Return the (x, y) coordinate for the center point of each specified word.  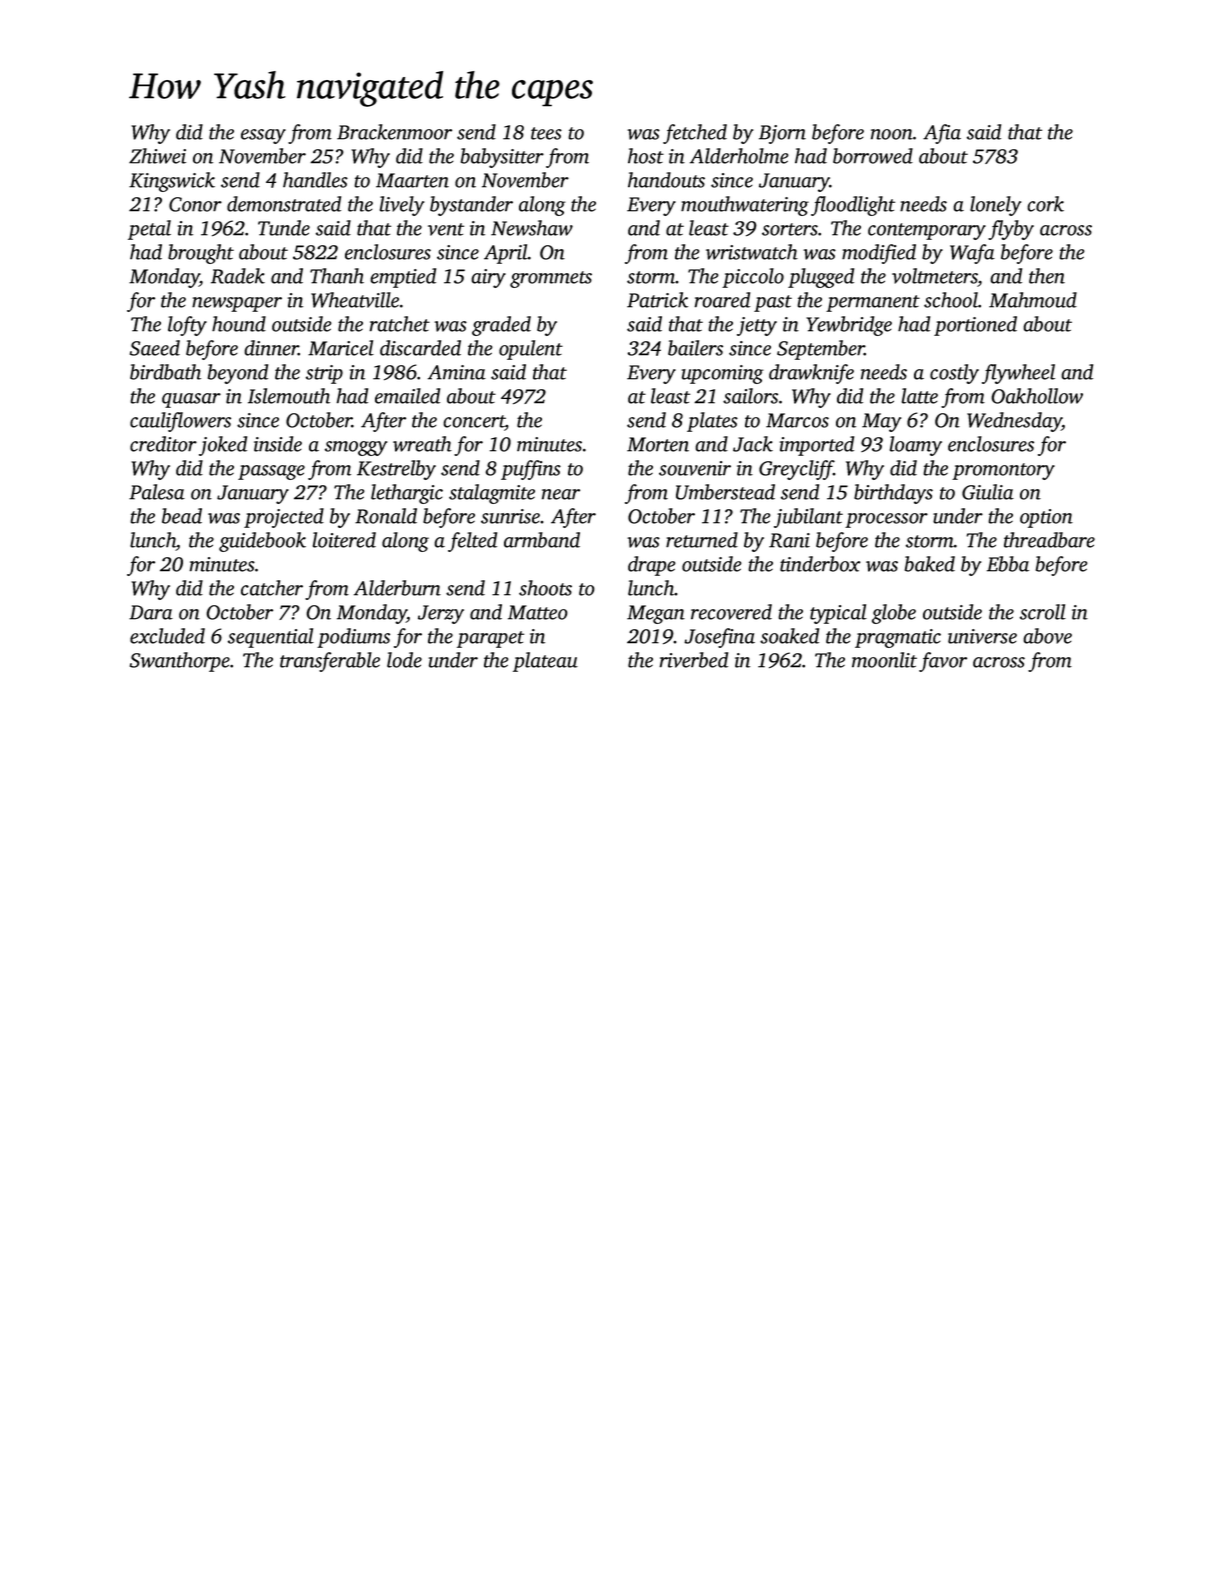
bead (182, 516)
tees (546, 133)
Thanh (337, 276)
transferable (330, 662)
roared (722, 300)
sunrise (510, 516)
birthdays (893, 494)
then (1047, 276)
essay (263, 136)
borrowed (873, 156)
